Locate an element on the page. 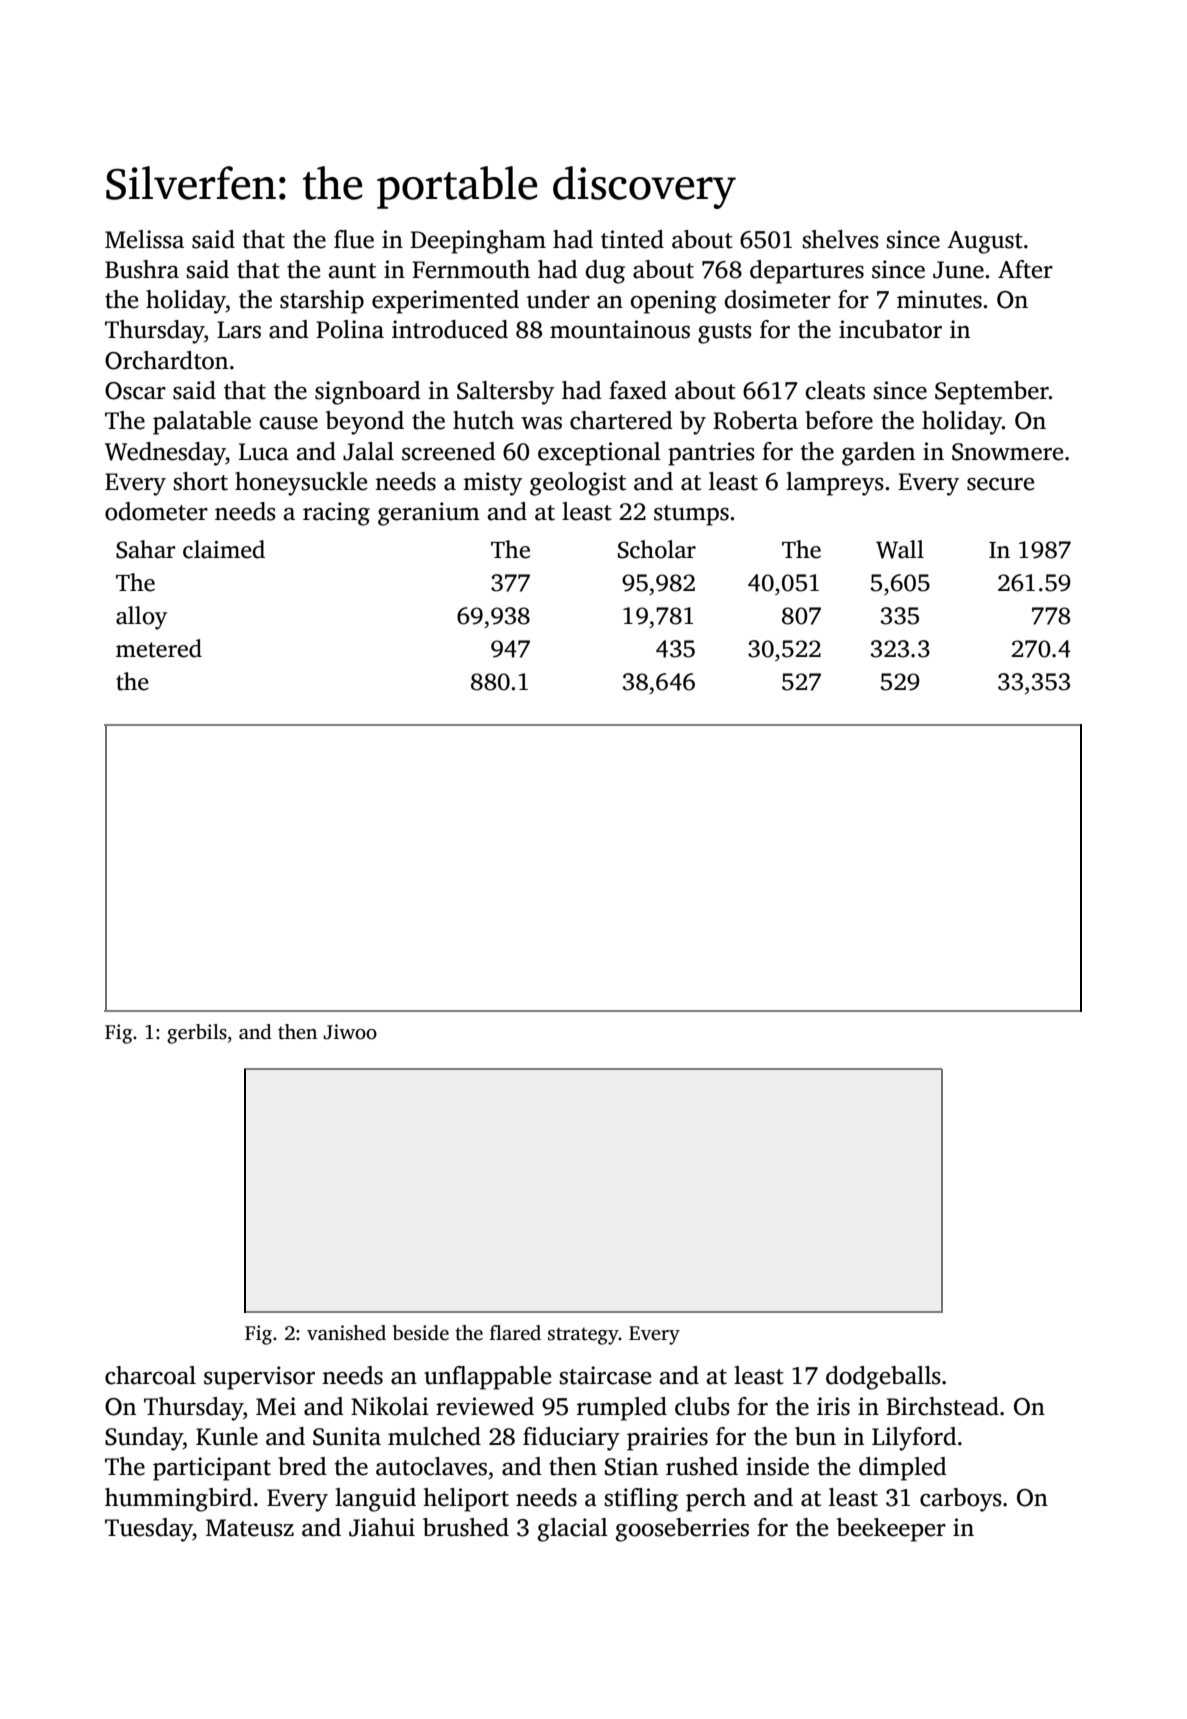 This page has height=1719, width=1187. Mateusz is located at coordinates (250, 1528).
